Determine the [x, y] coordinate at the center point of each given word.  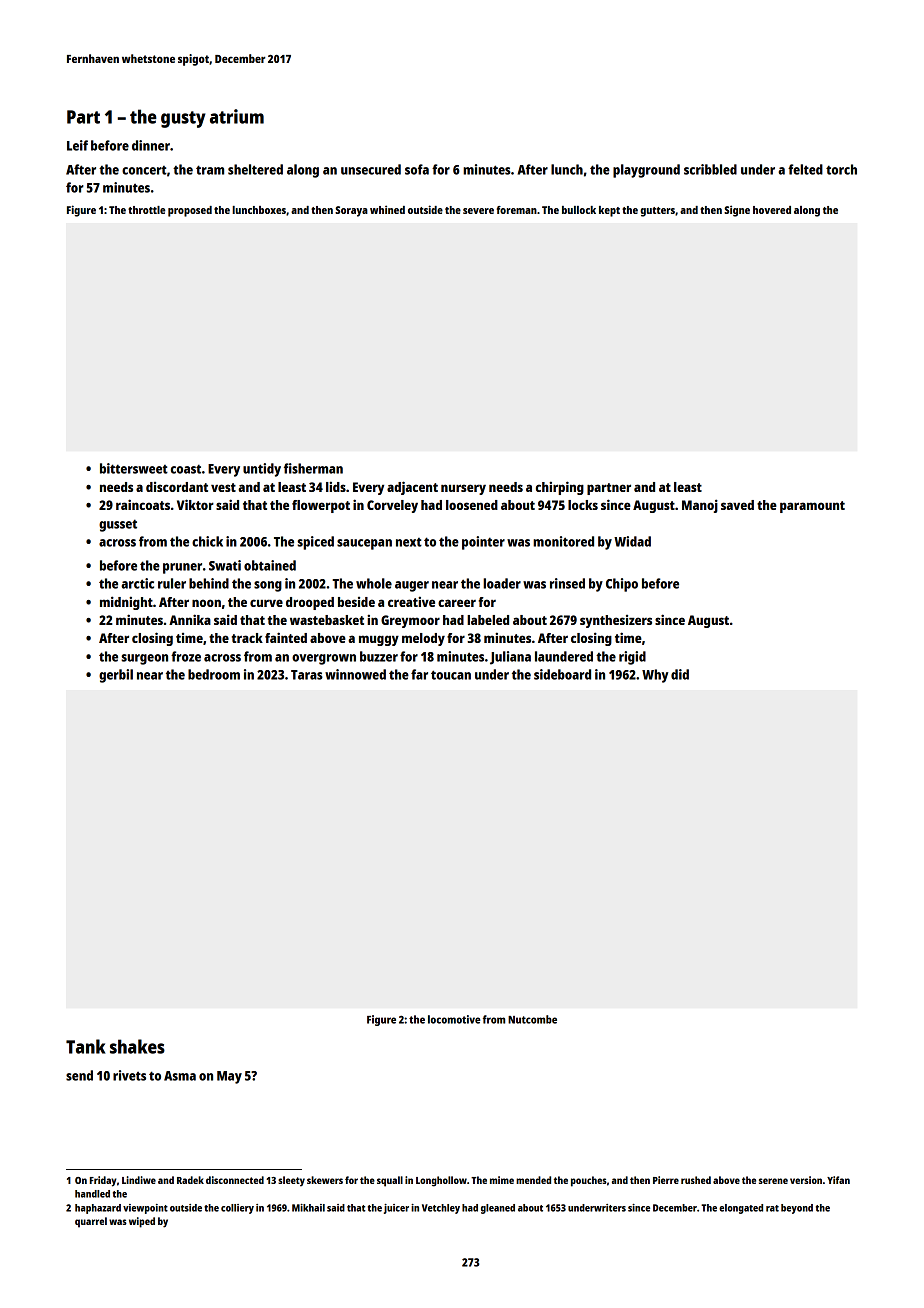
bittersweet [134, 468]
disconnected [235, 1180]
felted [805, 169]
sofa [417, 169]
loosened [472, 505]
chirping [560, 488]
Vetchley [441, 1209]
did [680, 674]
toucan [451, 675]
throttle [147, 210]
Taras [307, 675]
